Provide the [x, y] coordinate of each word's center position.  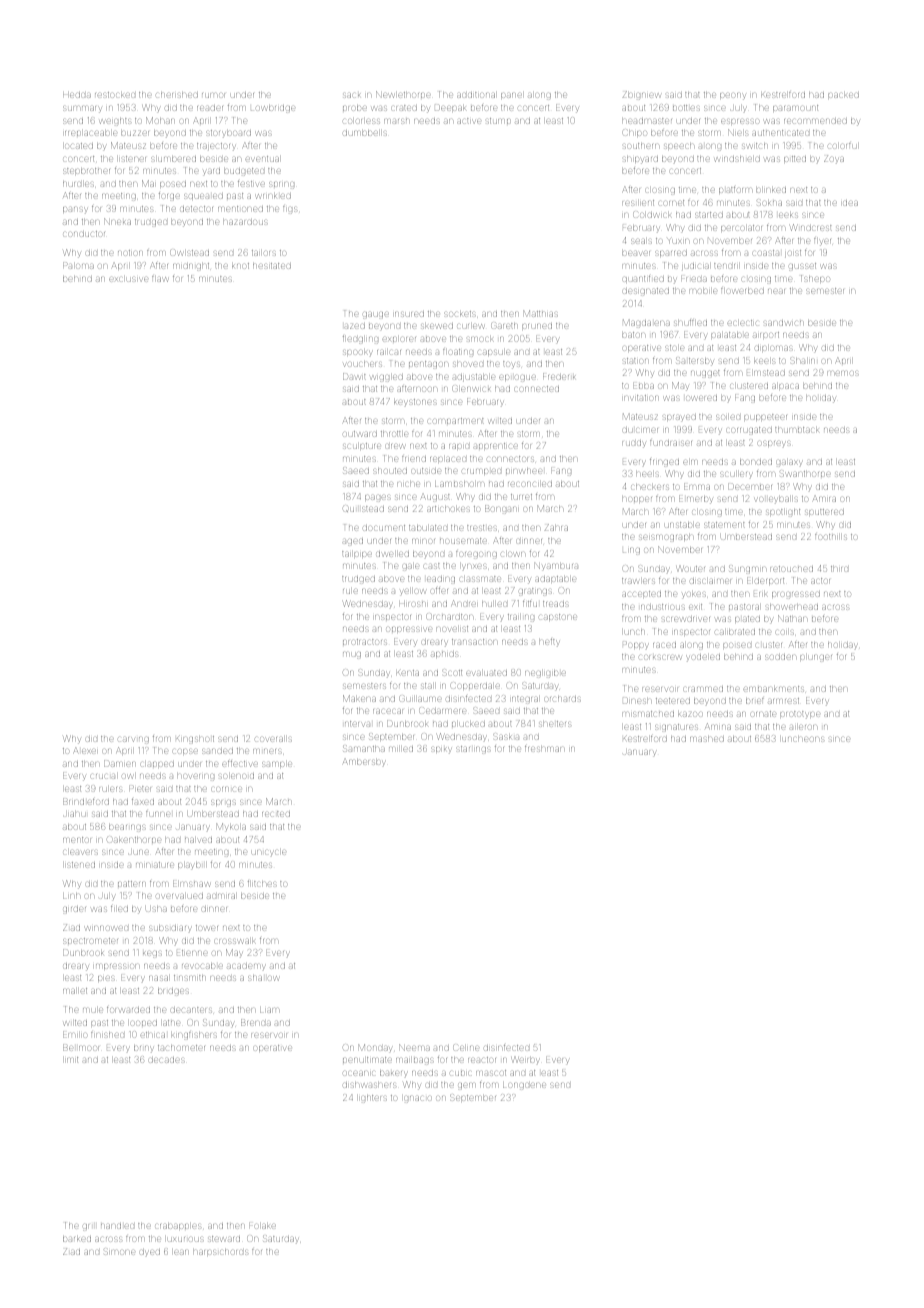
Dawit [354, 376]
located [79, 146]
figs [290, 210]
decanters [191, 1010]
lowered [701, 398]
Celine [466, 1047]
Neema [414, 1047]
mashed [707, 739]
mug [352, 655]
